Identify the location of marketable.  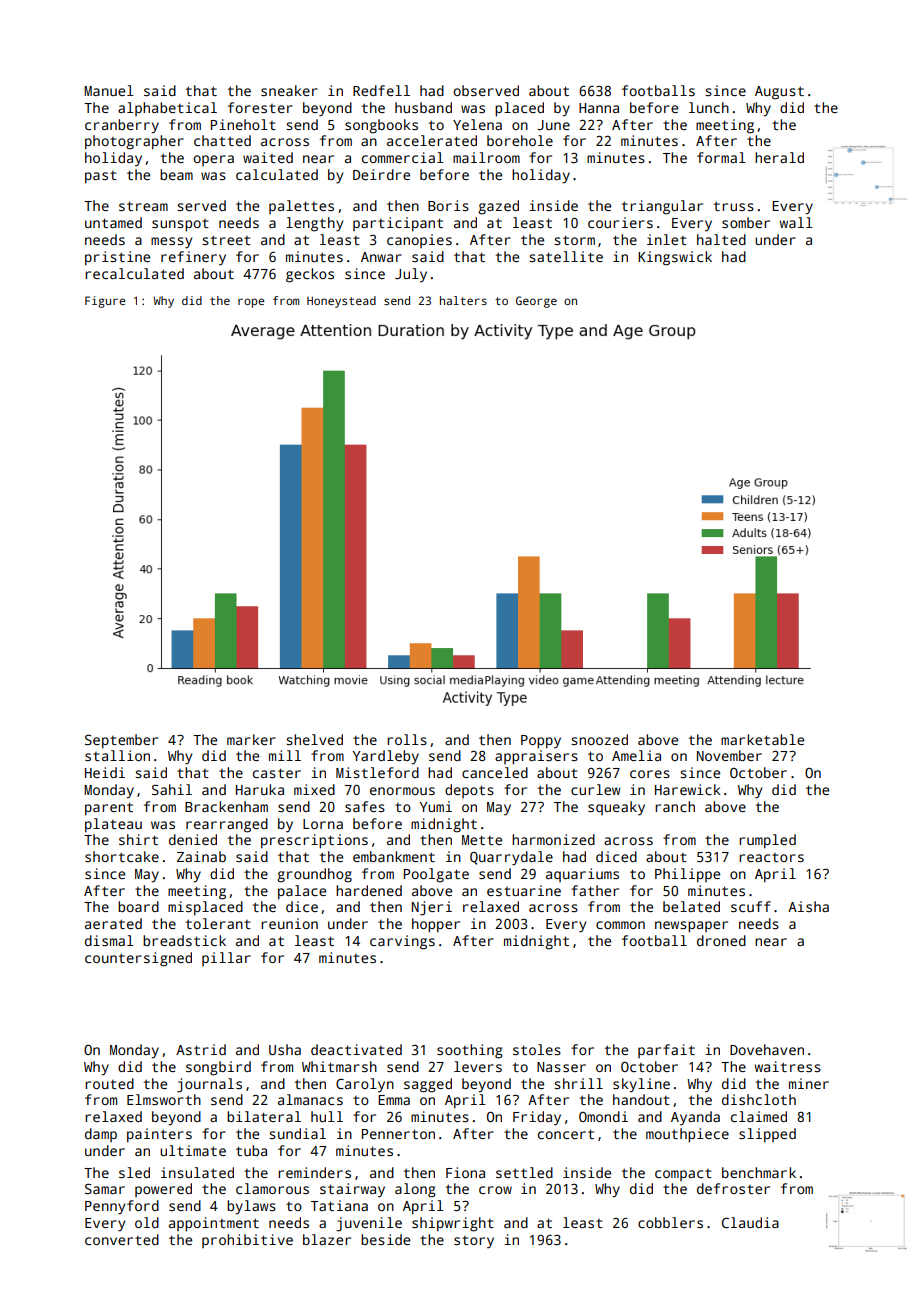
(762, 739).
